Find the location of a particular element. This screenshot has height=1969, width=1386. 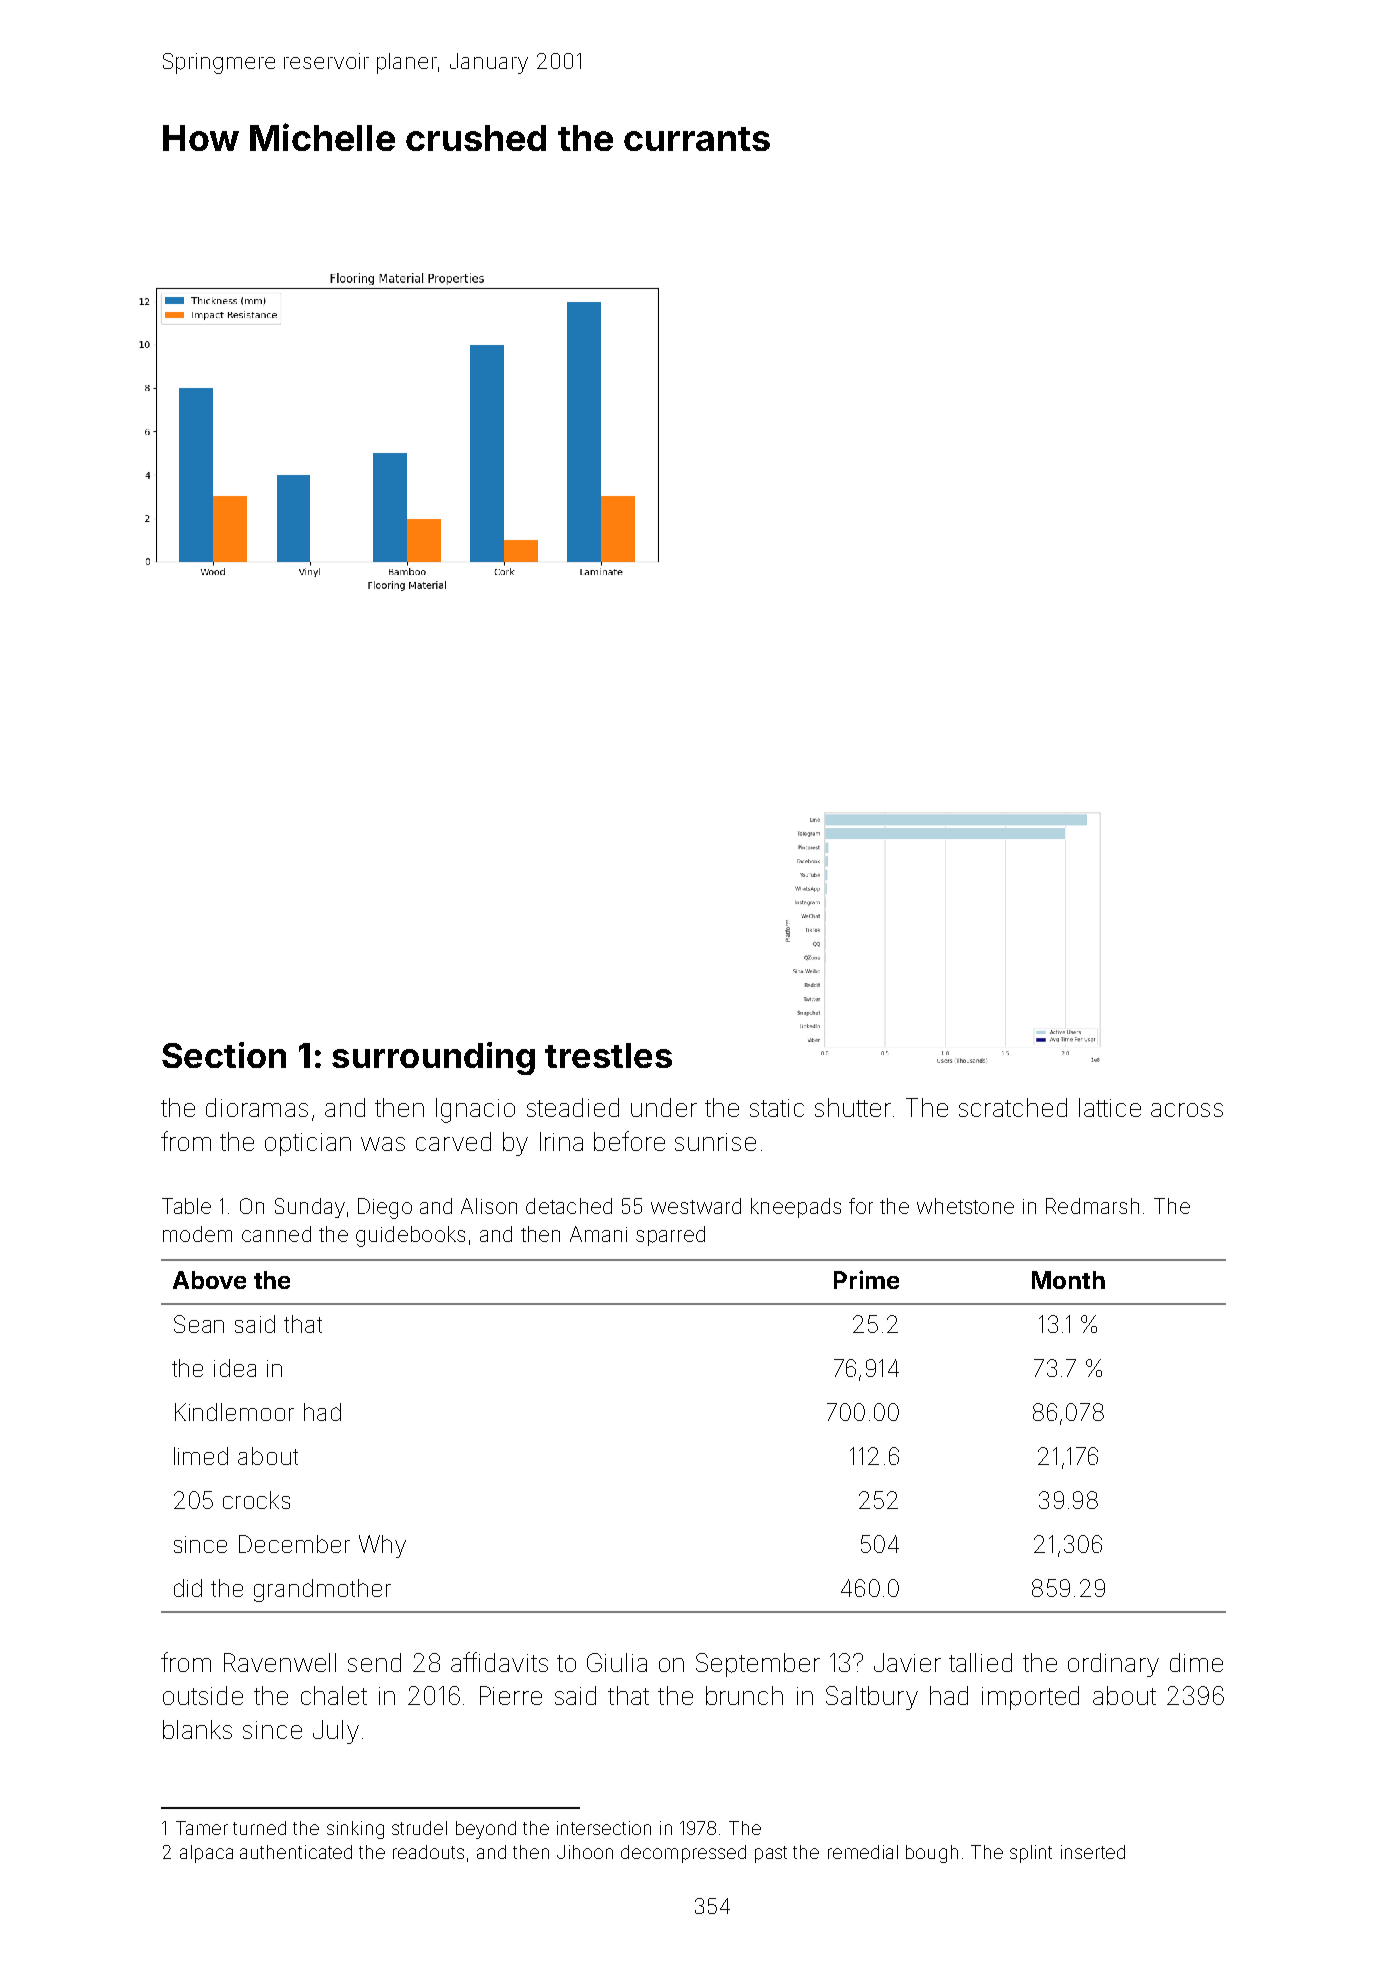

shutter is located at coordinates (853, 1107).
